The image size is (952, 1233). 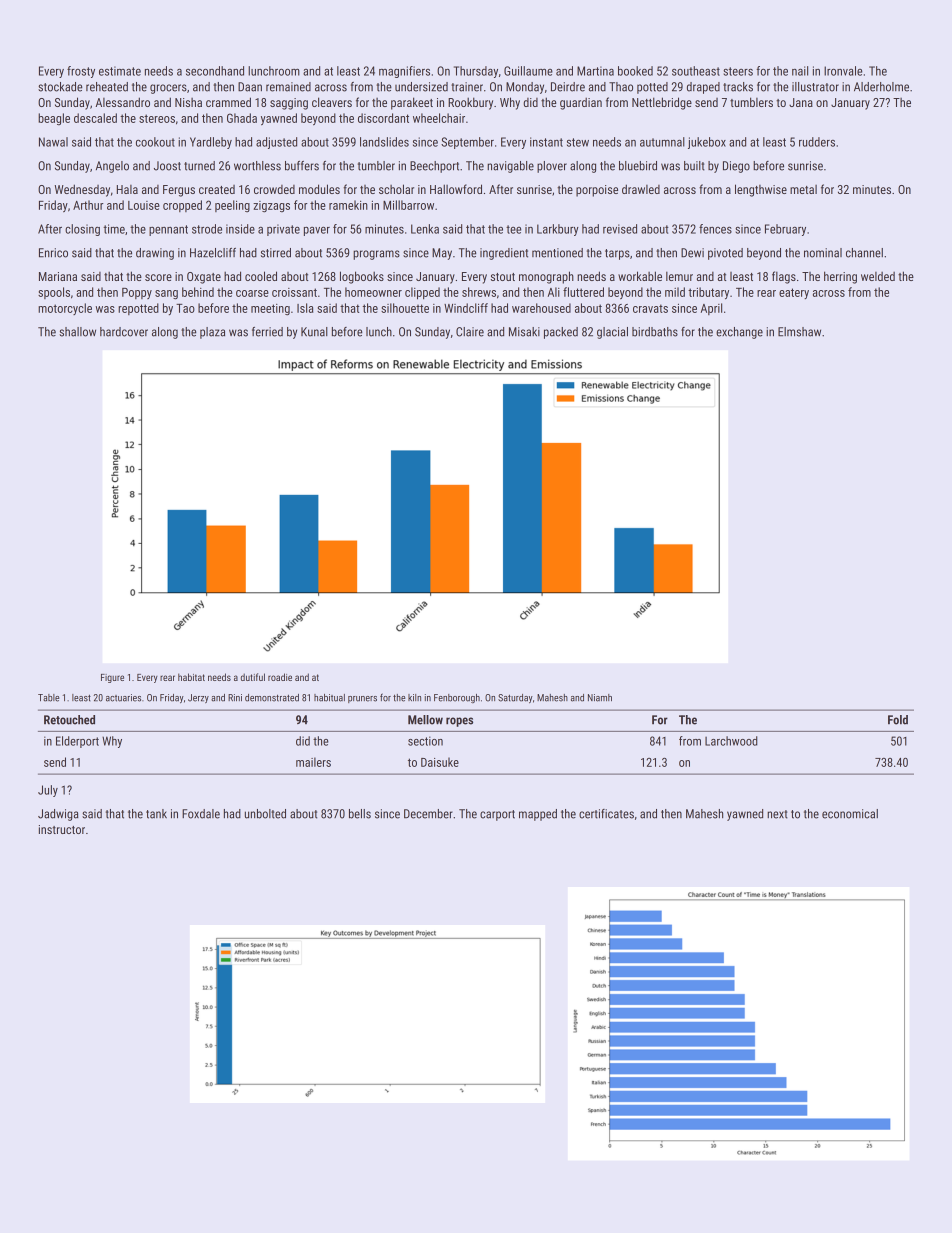 I want to click on instructor, so click(x=62, y=829).
